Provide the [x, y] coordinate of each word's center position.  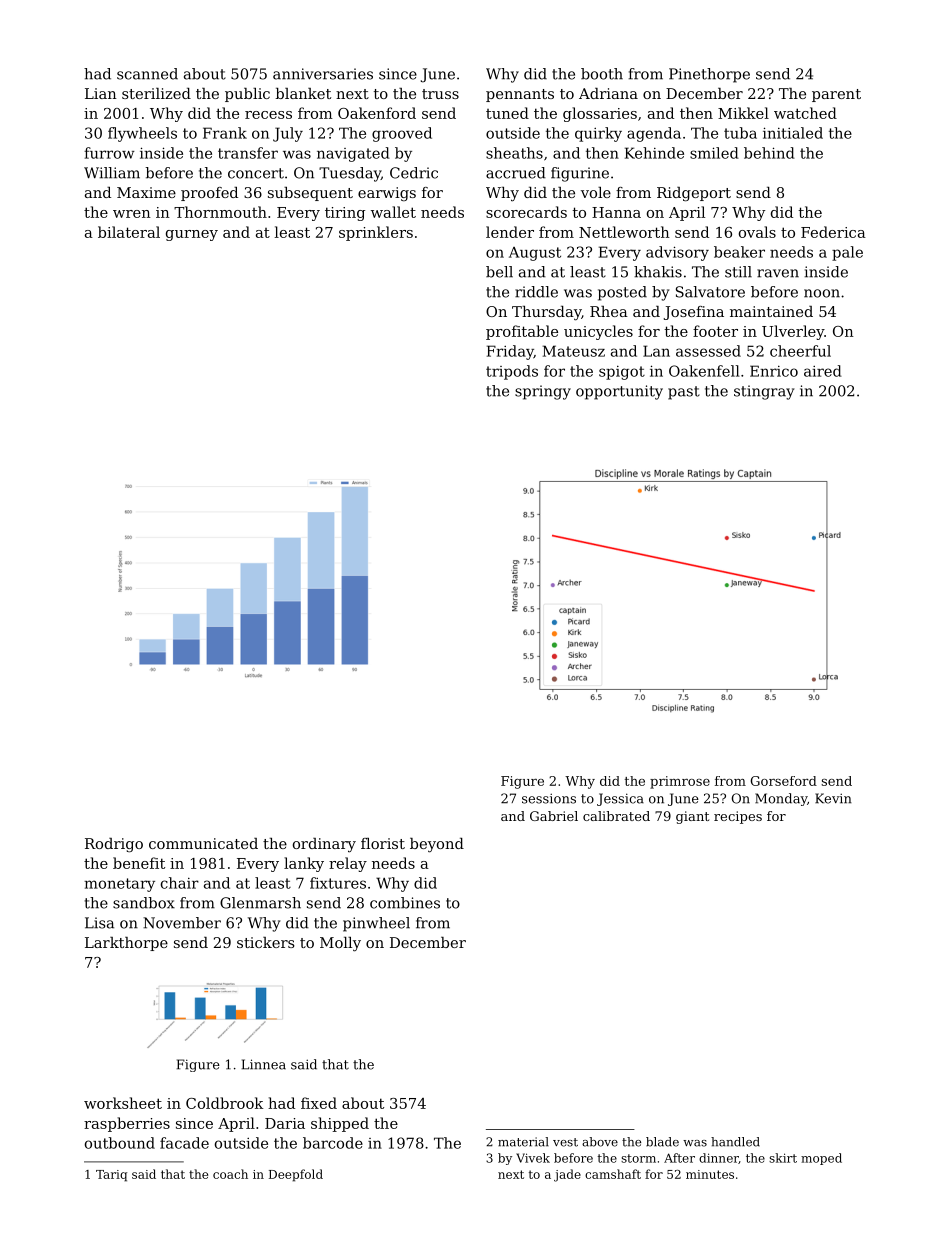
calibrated [616, 816]
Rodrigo [114, 845]
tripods [512, 372]
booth [602, 74]
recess [268, 115]
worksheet [123, 1103]
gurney [192, 235]
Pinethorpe [709, 75]
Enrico [774, 371]
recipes [738, 817]
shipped [340, 1124]
